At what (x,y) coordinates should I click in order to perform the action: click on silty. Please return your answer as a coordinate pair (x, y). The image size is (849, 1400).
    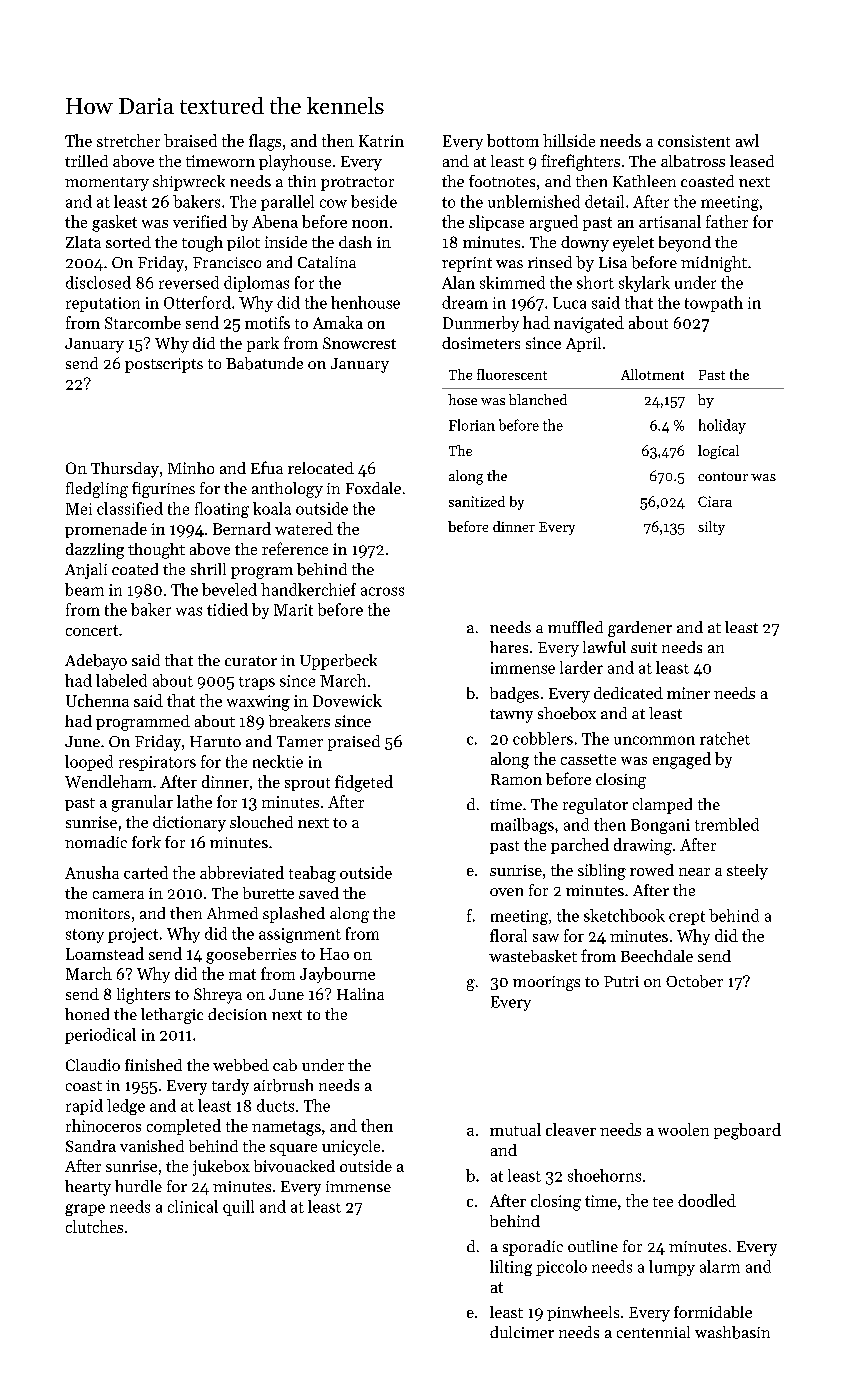
    Looking at the image, I should click on (711, 528).
